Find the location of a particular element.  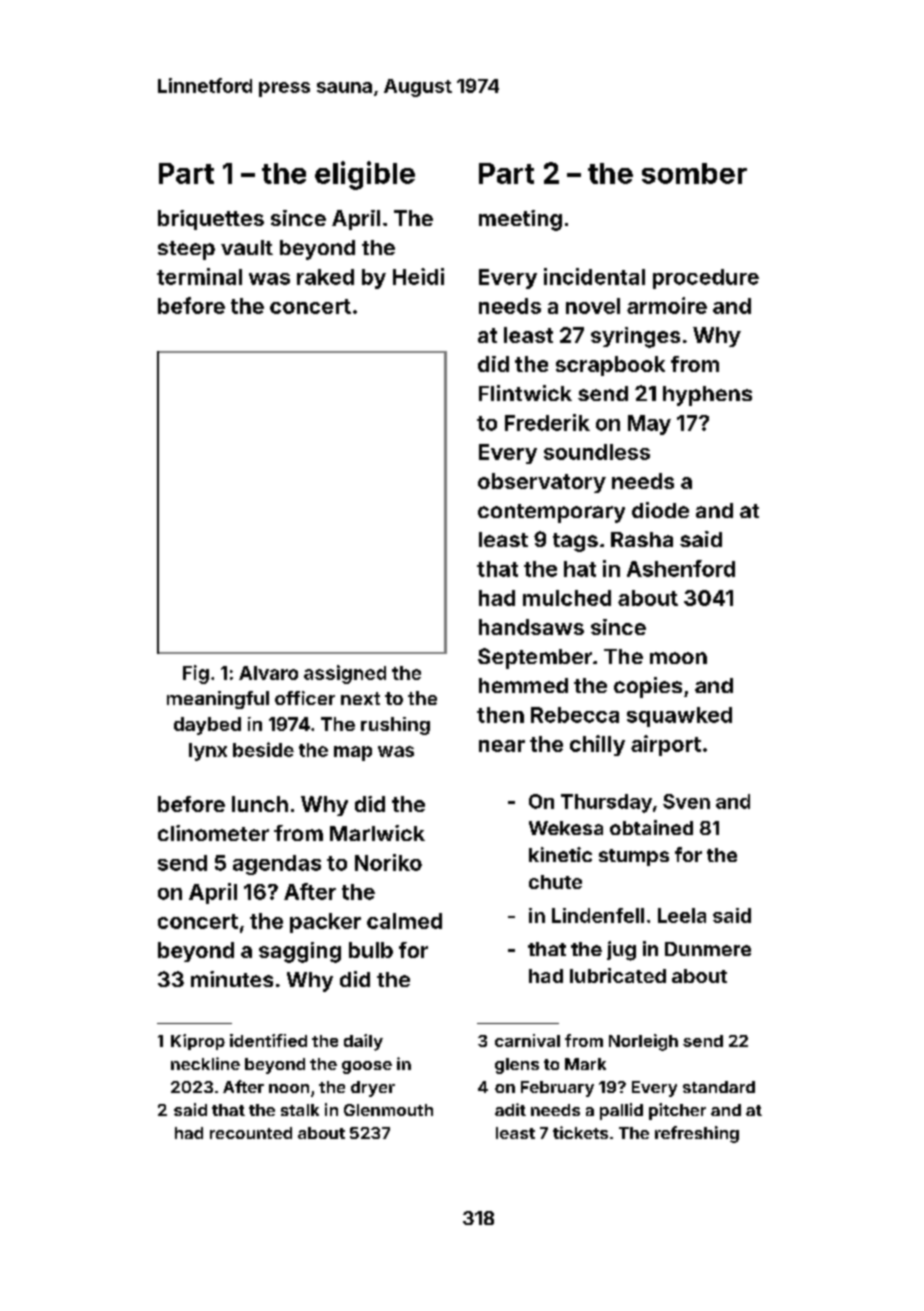

Lindenfell is located at coordinates (598, 915).
